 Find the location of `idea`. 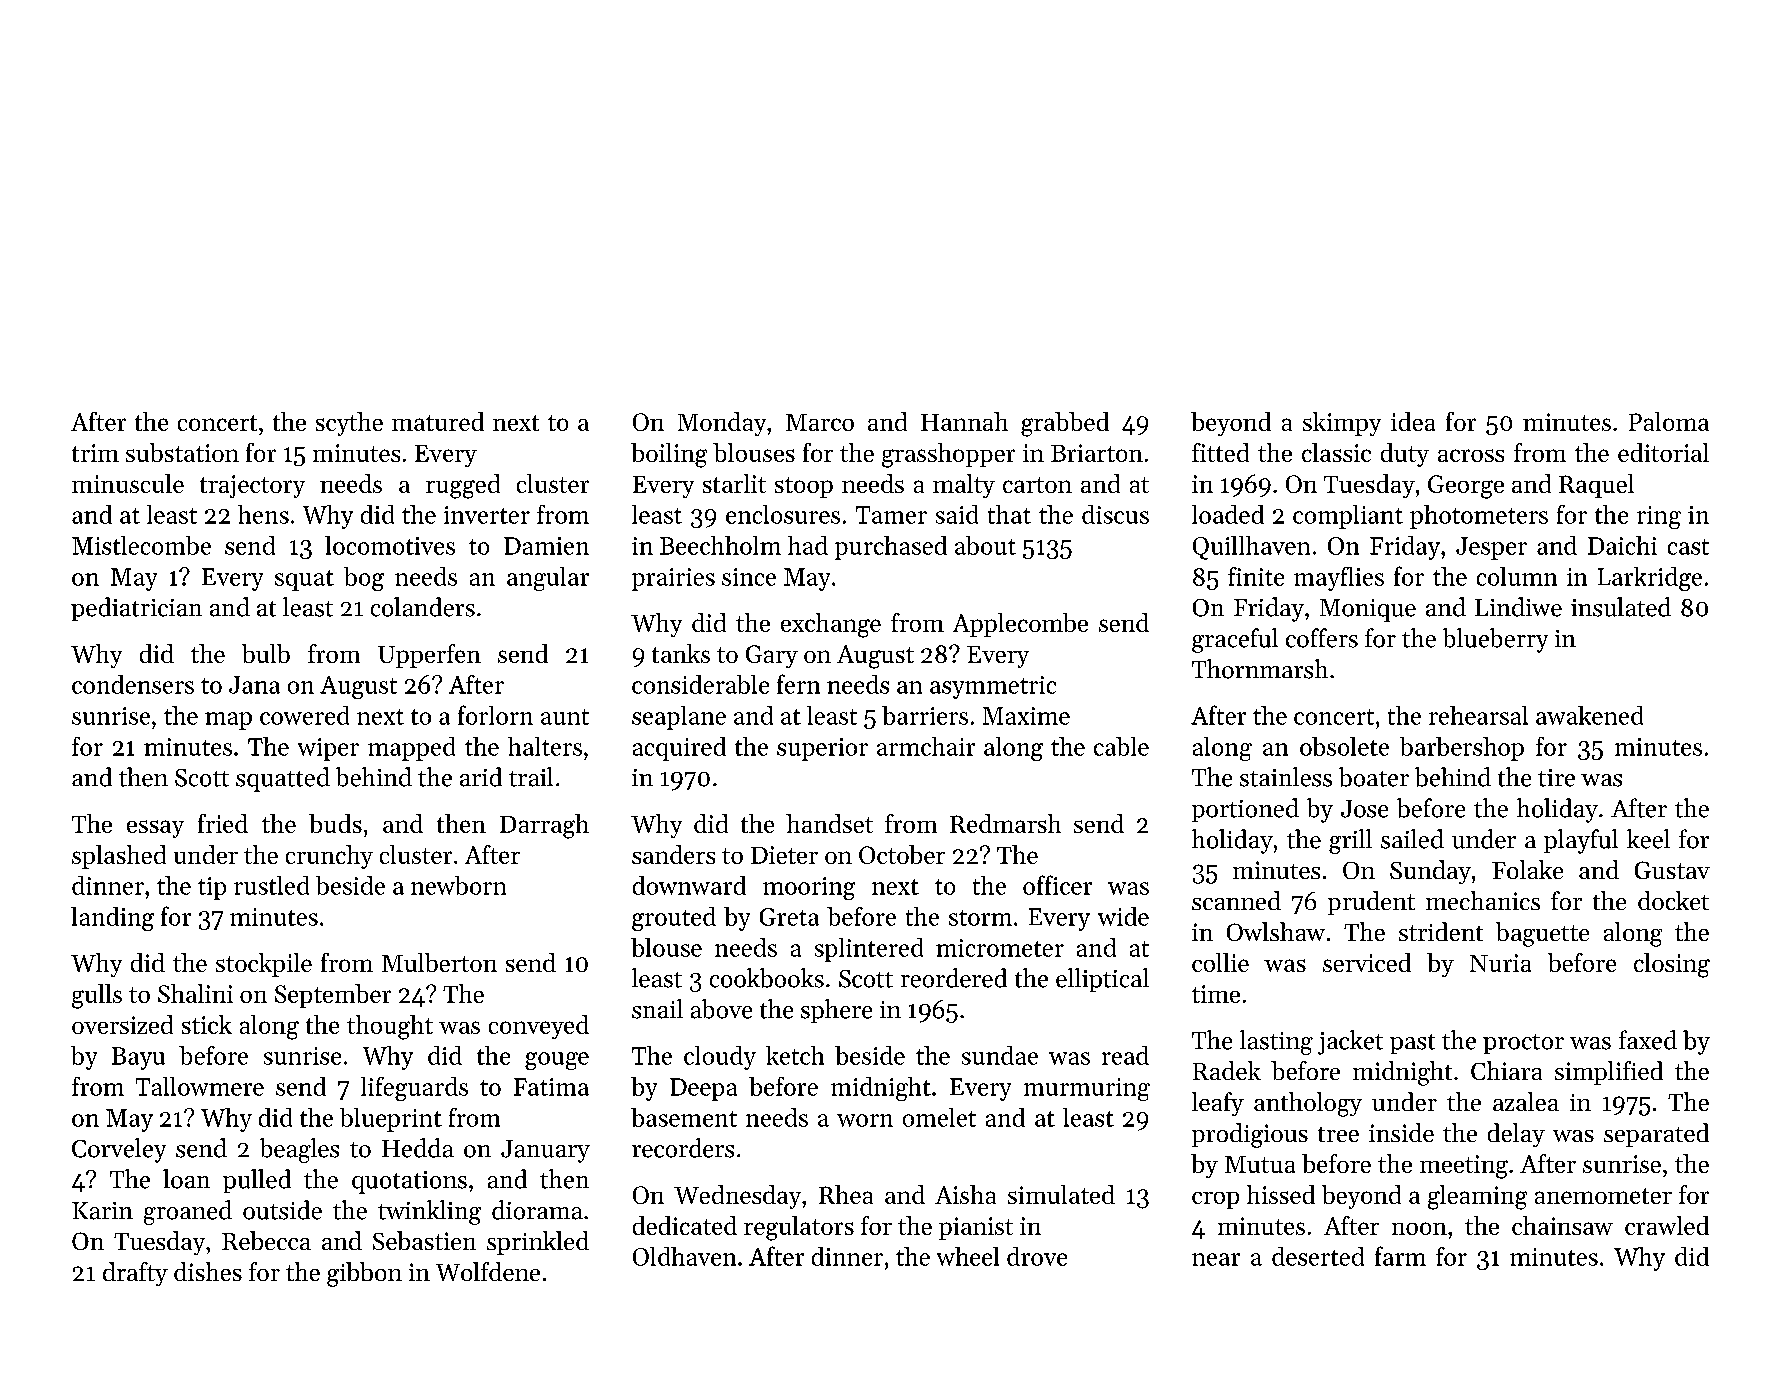

idea is located at coordinates (1413, 421).
